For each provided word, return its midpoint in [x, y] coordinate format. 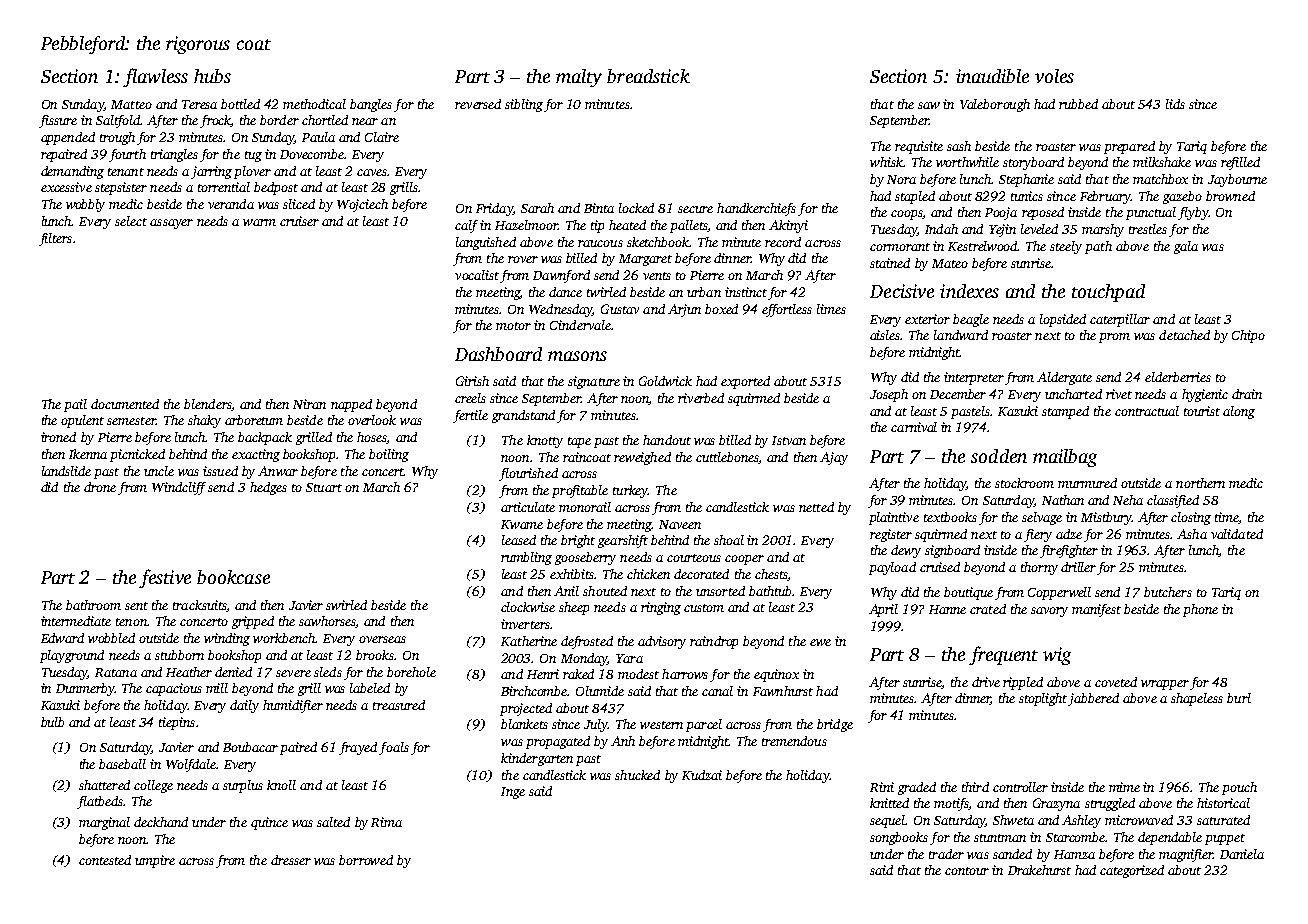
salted [333, 822]
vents [657, 276]
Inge [513, 793]
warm [259, 222]
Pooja [1001, 213]
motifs [951, 804]
